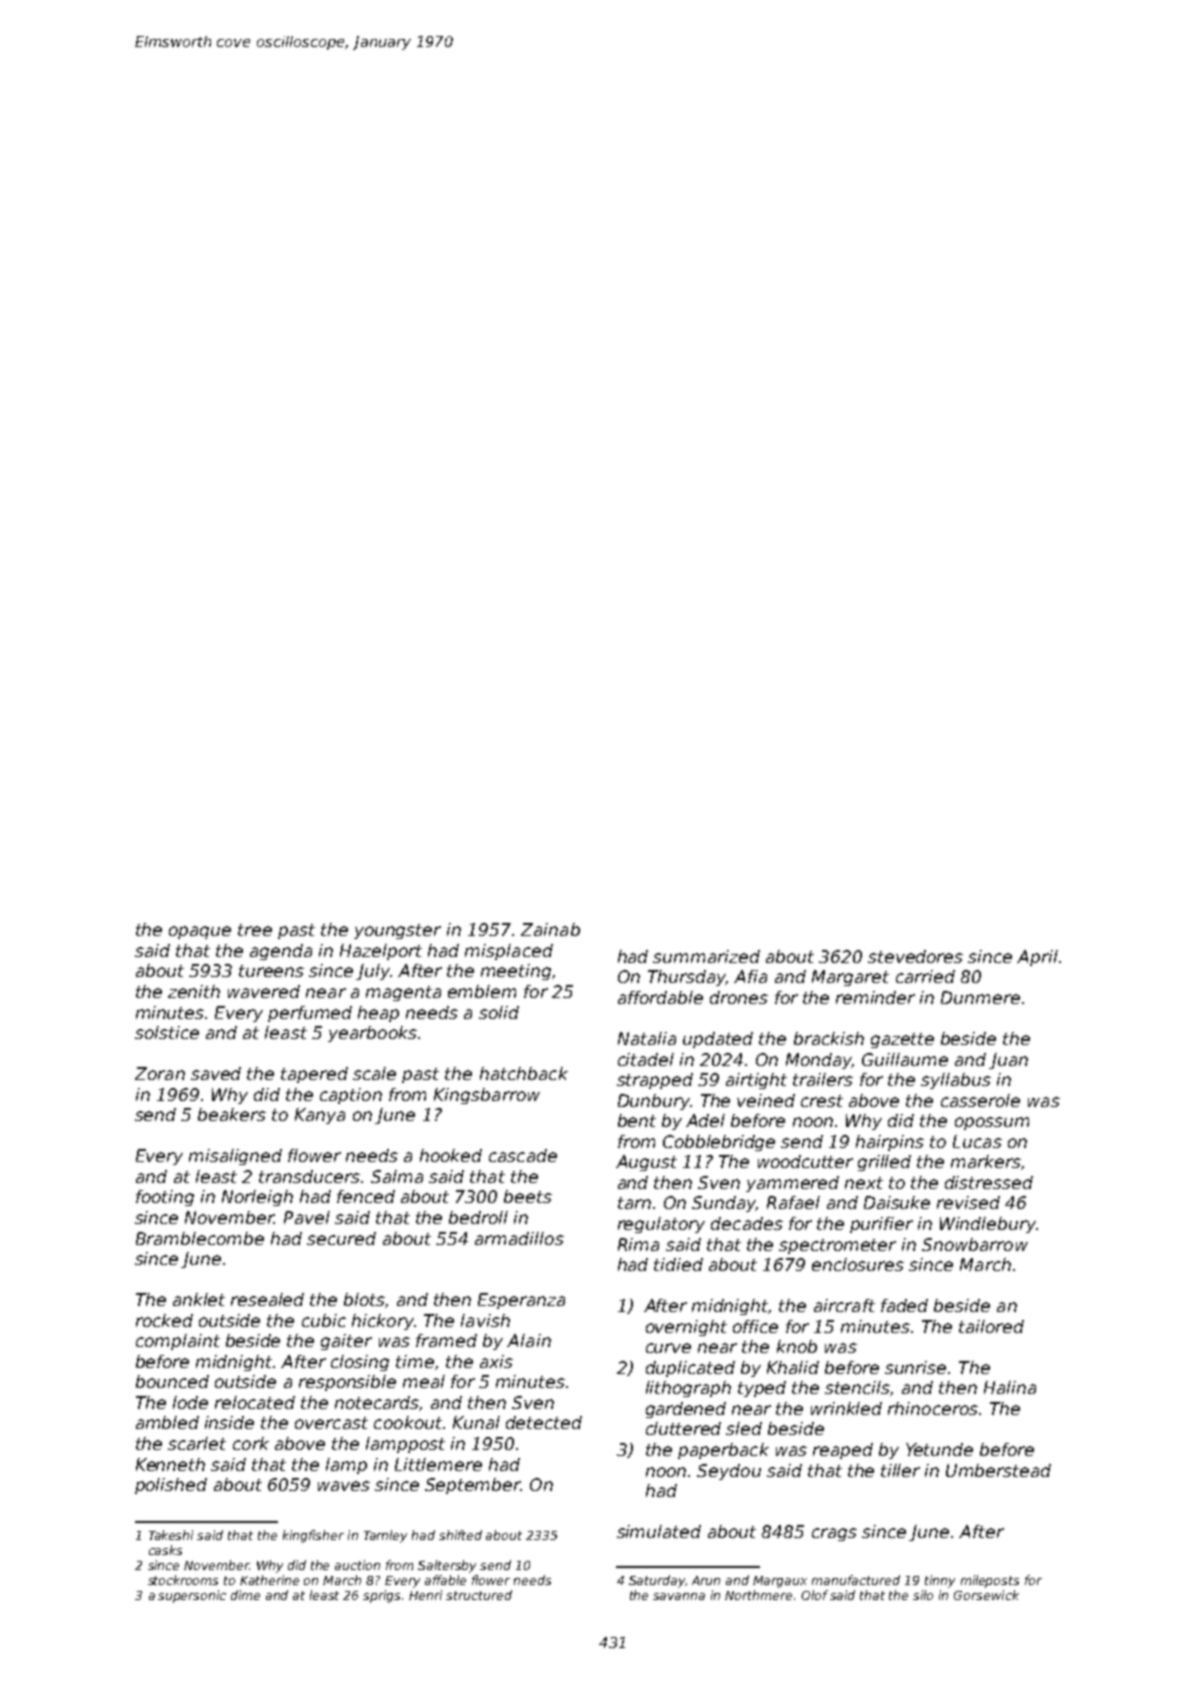 The image size is (1199, 1696). I want to click on zenith, so click(194, 991).
